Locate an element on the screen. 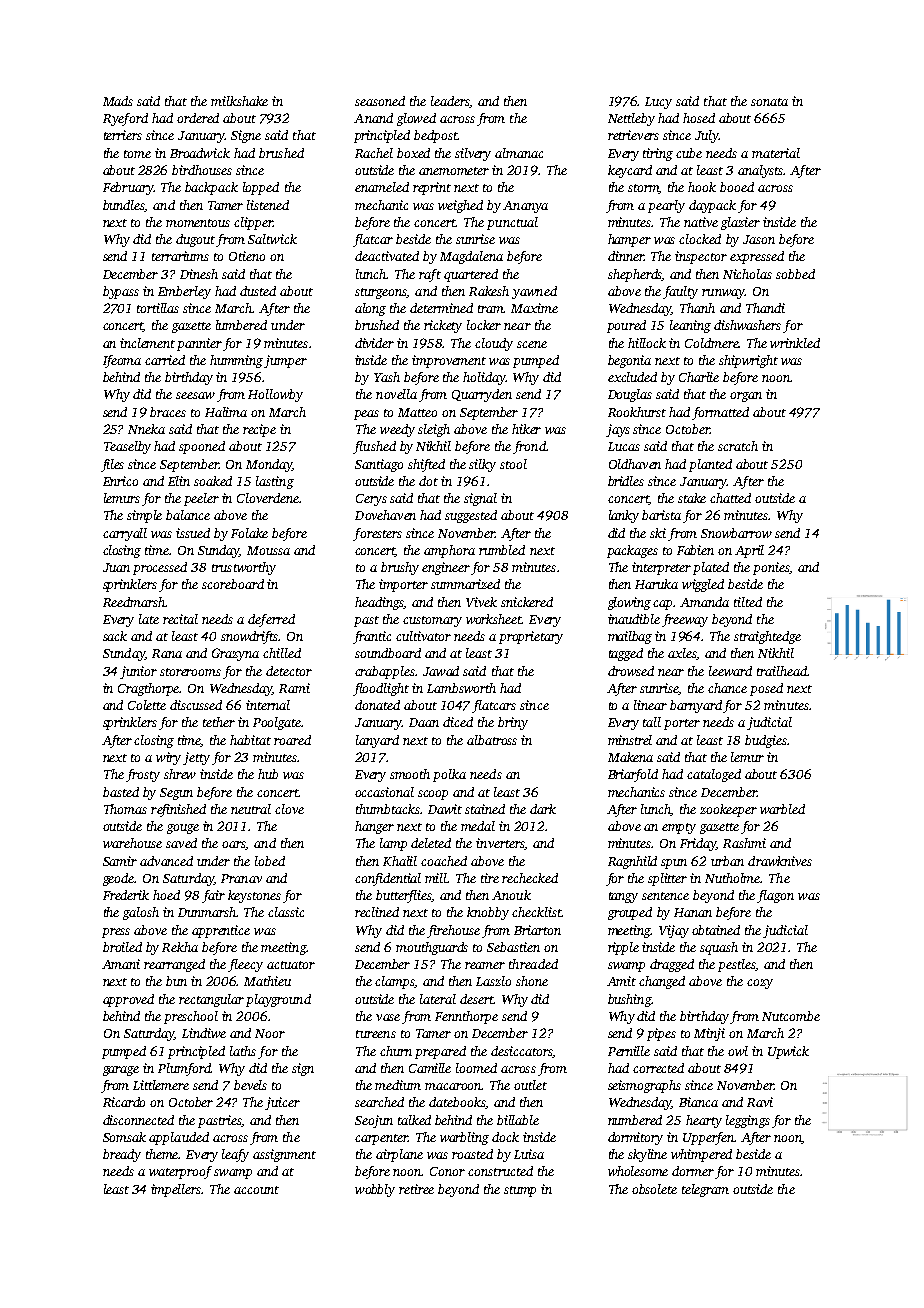 Image resolution: width=924 pixels, height=1308 pixels. fleecy is located at coordinates (245, 965).
